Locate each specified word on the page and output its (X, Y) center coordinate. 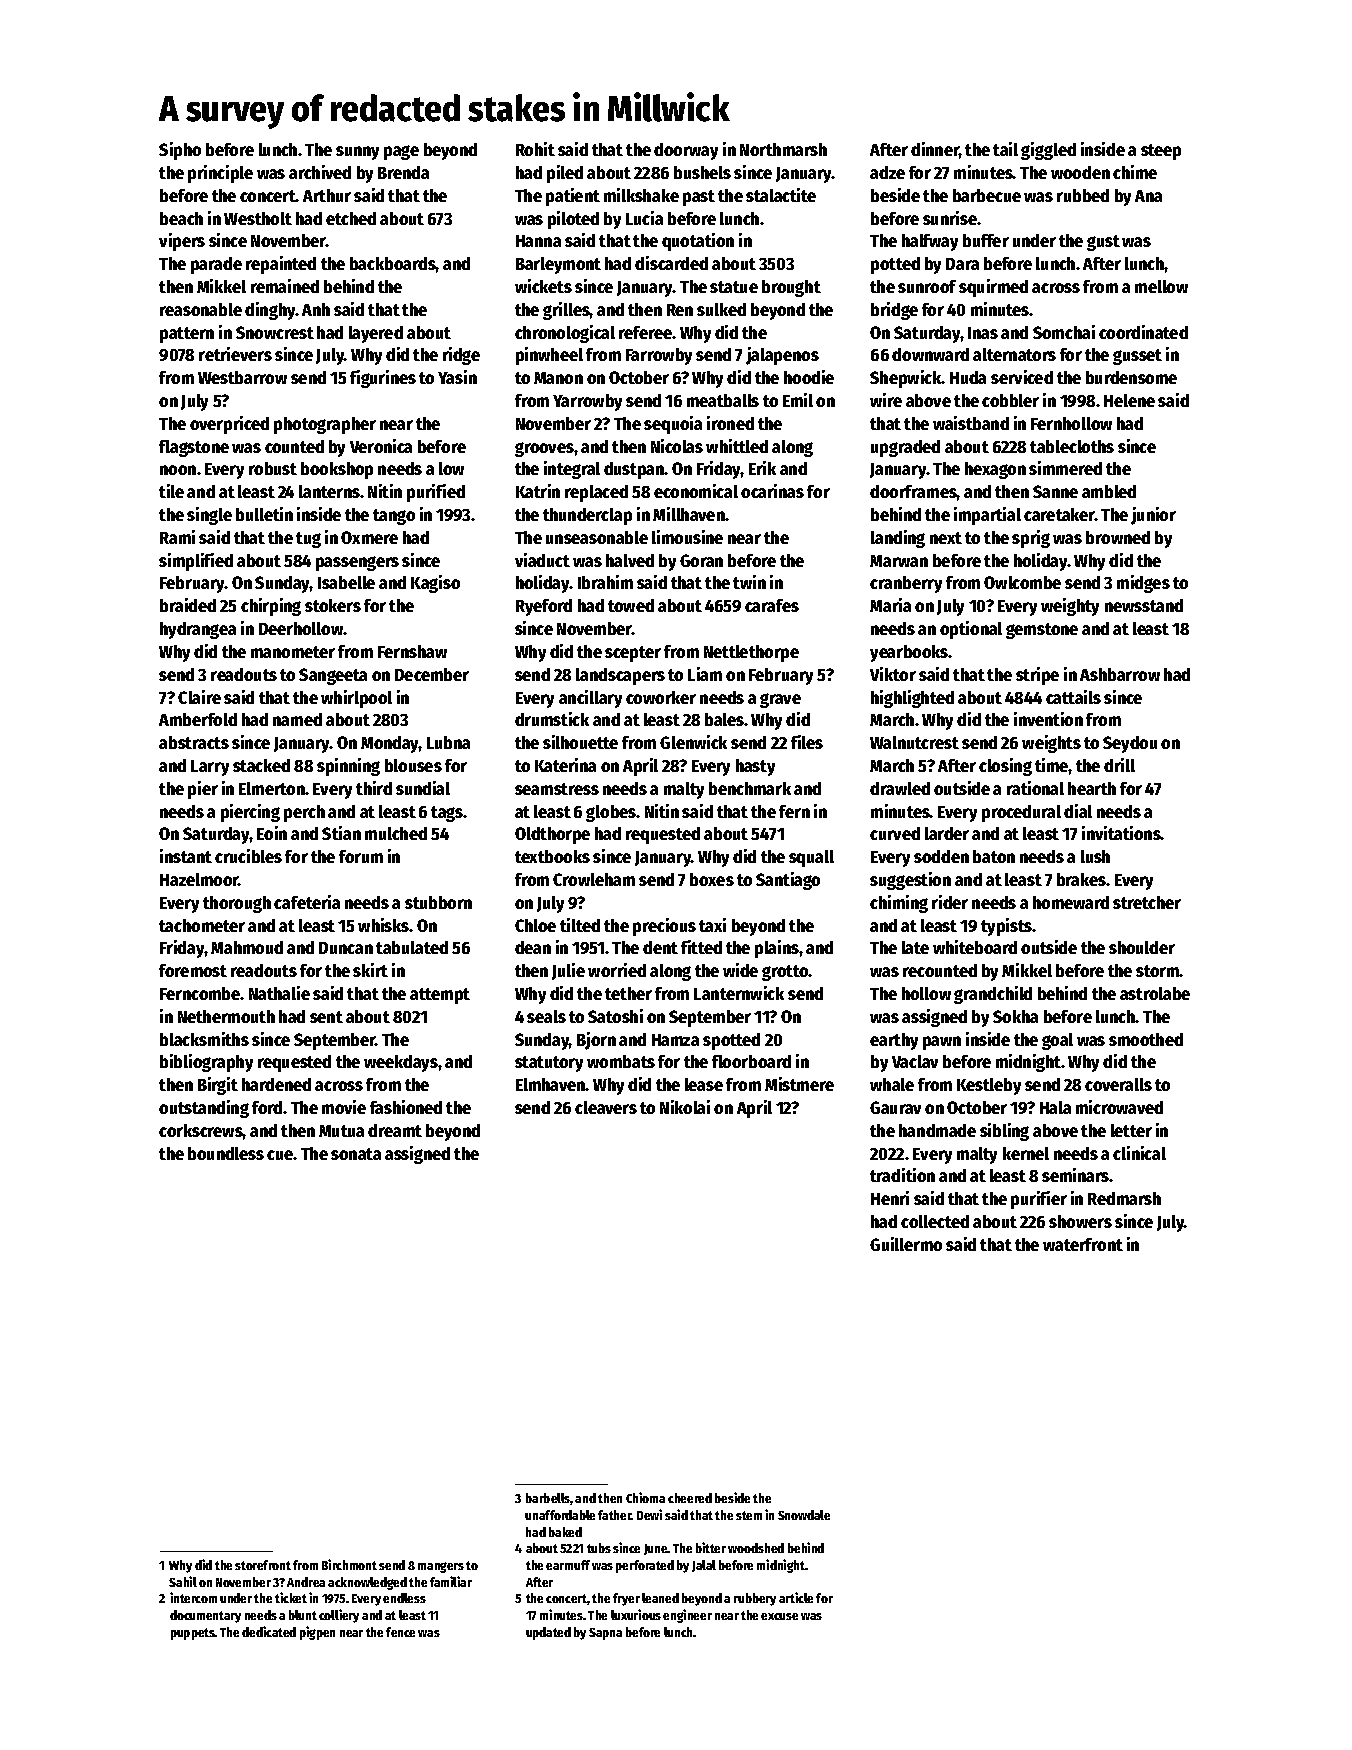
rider (950, 902)
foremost (193, 970)
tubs (599, 1548)
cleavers (606, 1107)
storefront (263, 1565)
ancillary (590, 699)
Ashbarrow (1120, 674)
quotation (698, 242)
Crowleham (594, 879)
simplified (196, 562)
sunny (357, 153)
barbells (548, 1499)
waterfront (1083, 1244)
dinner (935, 149)
